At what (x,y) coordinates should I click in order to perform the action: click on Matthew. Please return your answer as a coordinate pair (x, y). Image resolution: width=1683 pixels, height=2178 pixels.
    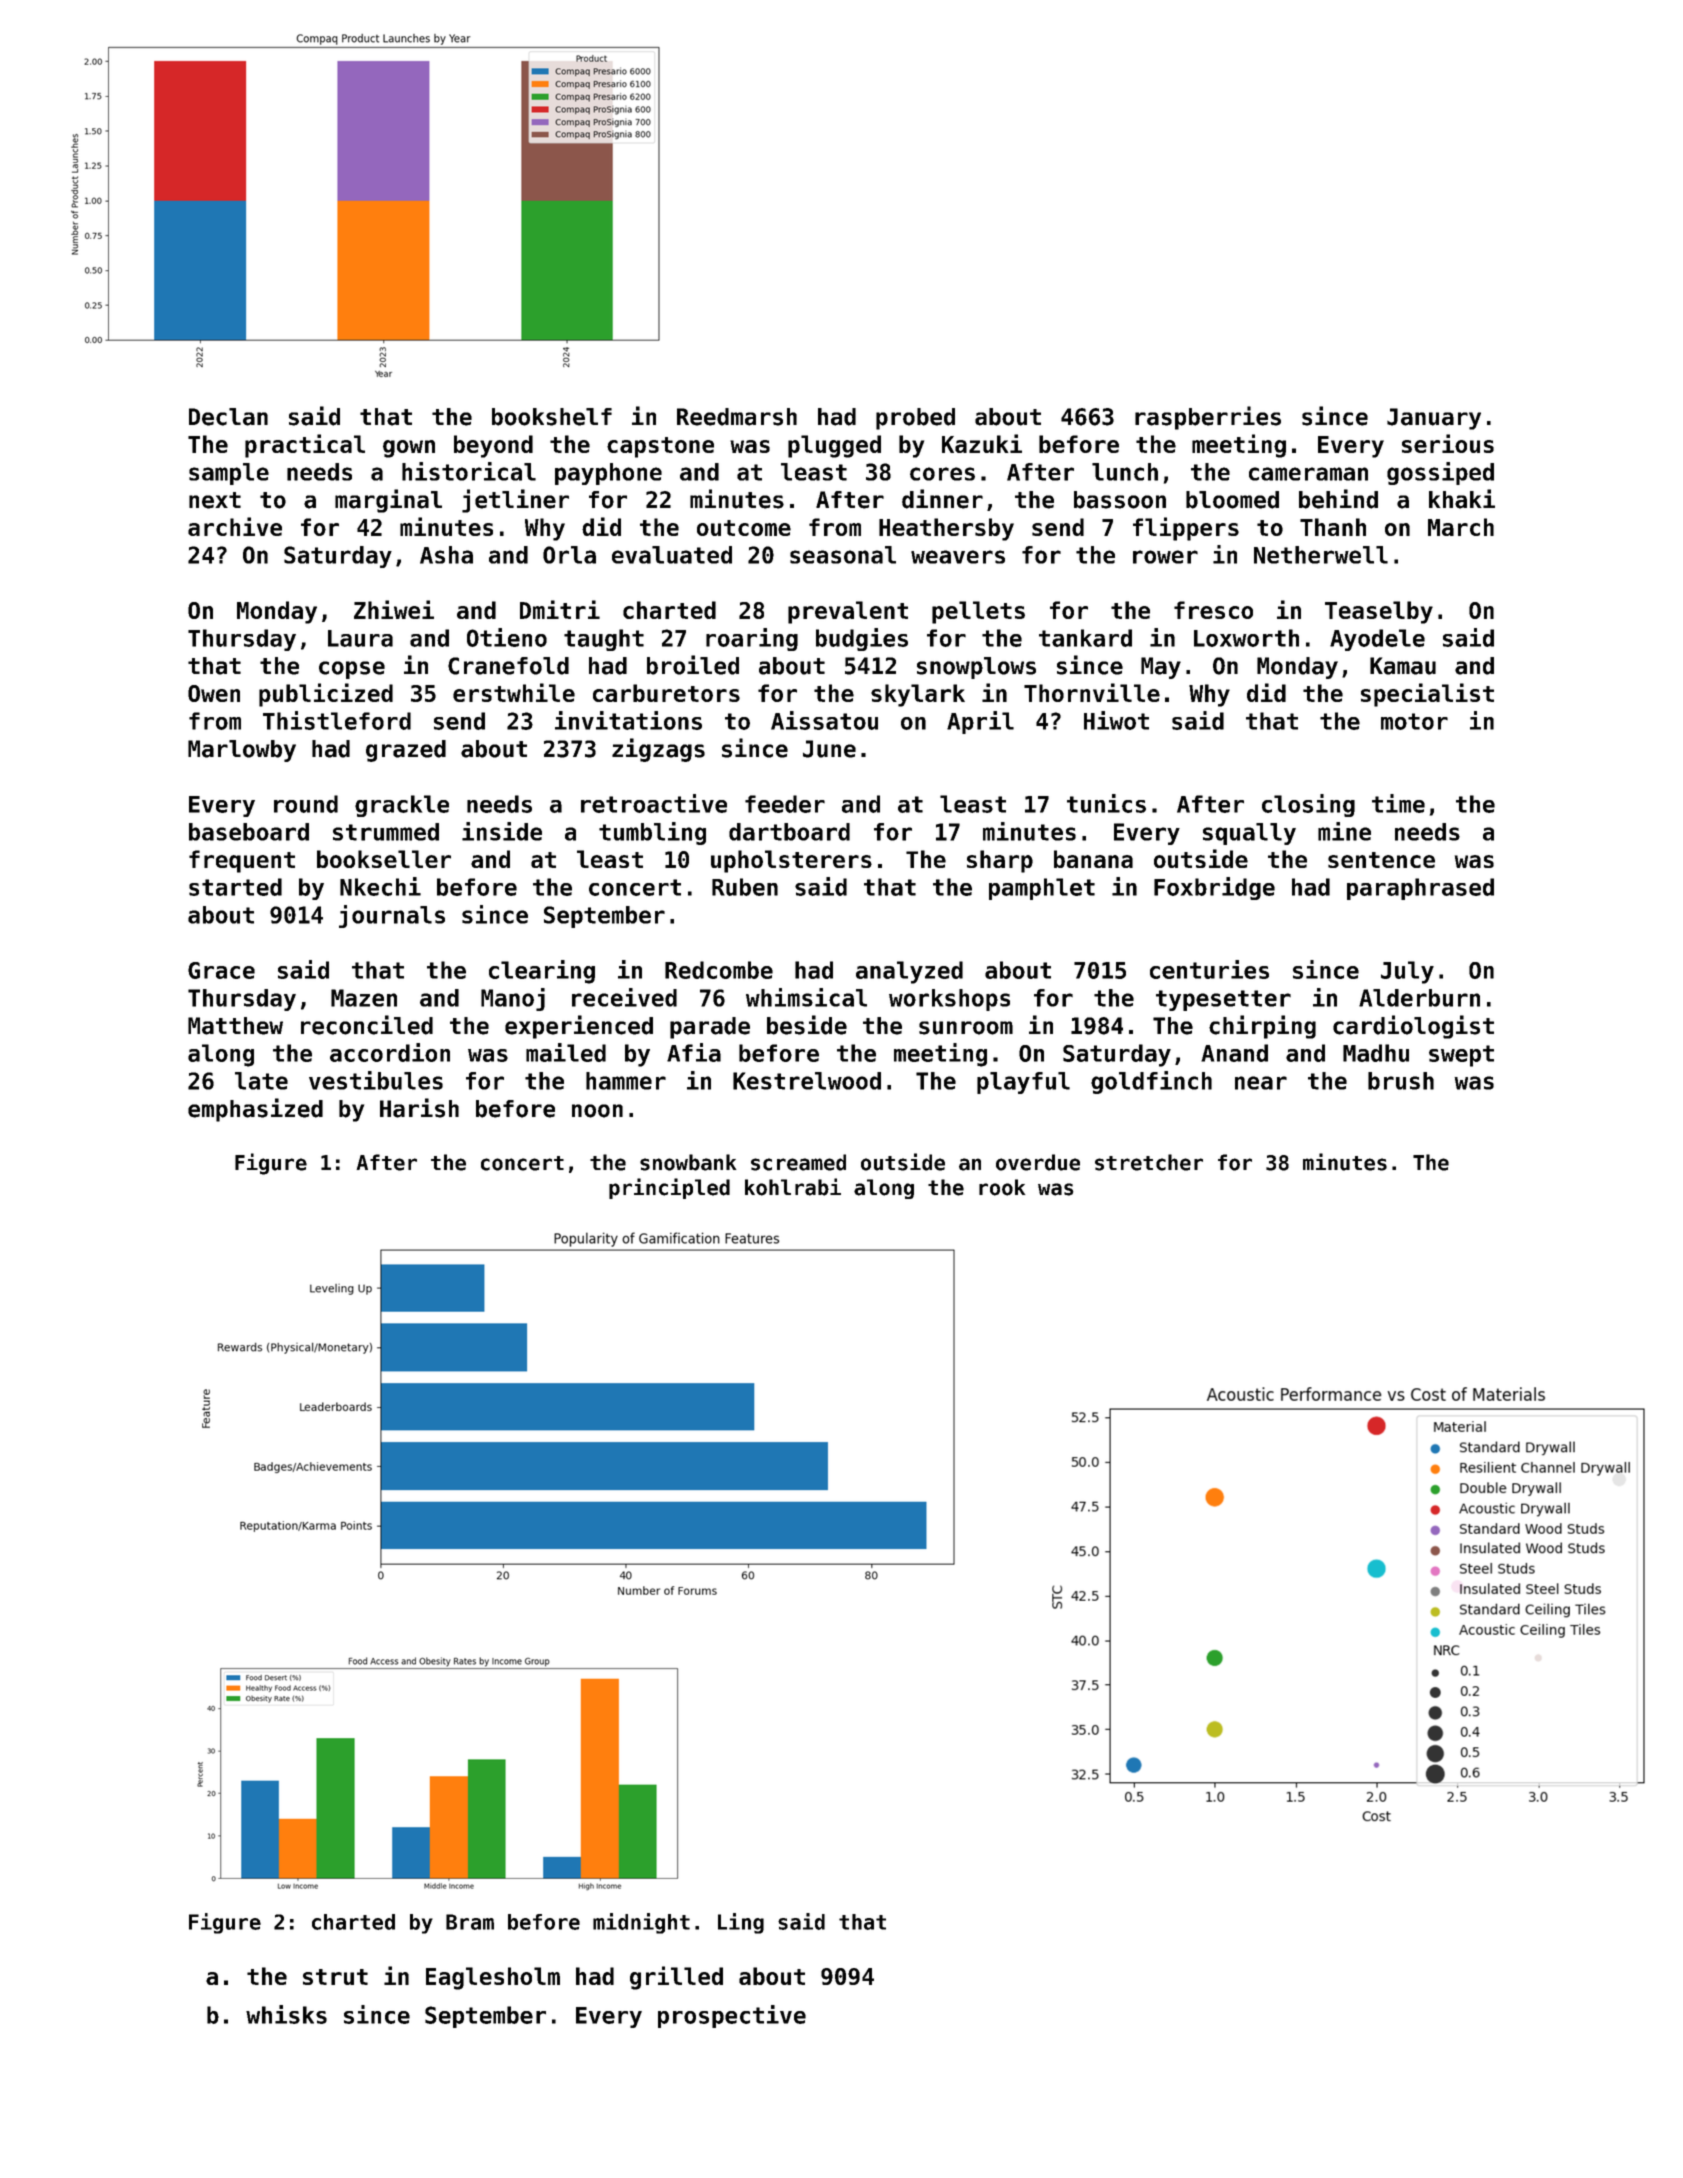
    Looking at the image, I should click on (235, 1026).
